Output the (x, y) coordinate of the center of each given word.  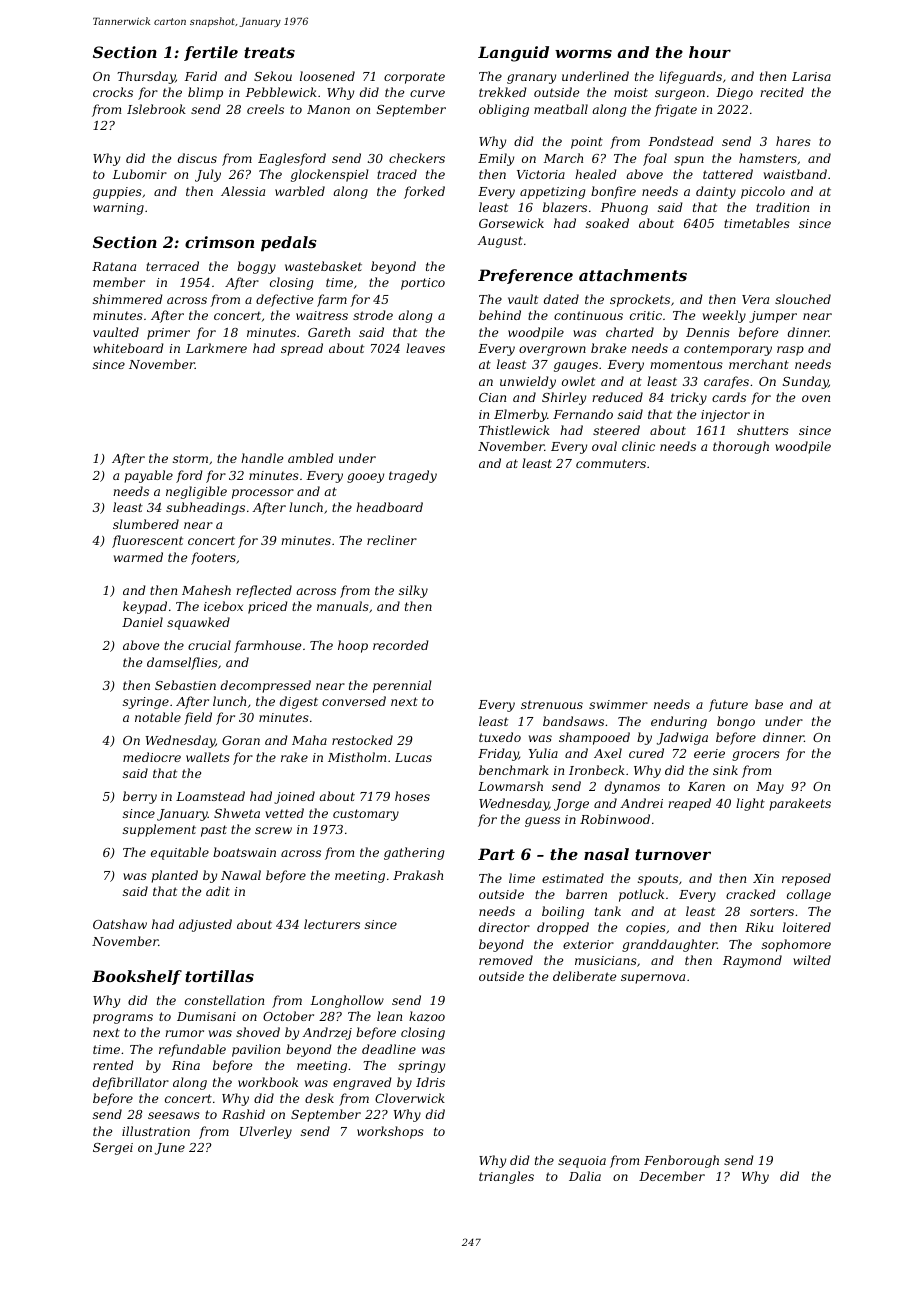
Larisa (811, 76)
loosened (327, 76)
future (728, 705)
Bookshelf (137, 977)
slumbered (146, 524)
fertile (211, 53)
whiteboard (128, 348)
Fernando (583, 414)
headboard (389, 507)
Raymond (752, 961)
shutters (763, 430)
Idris (430, 1082)
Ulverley (266, 1132)
